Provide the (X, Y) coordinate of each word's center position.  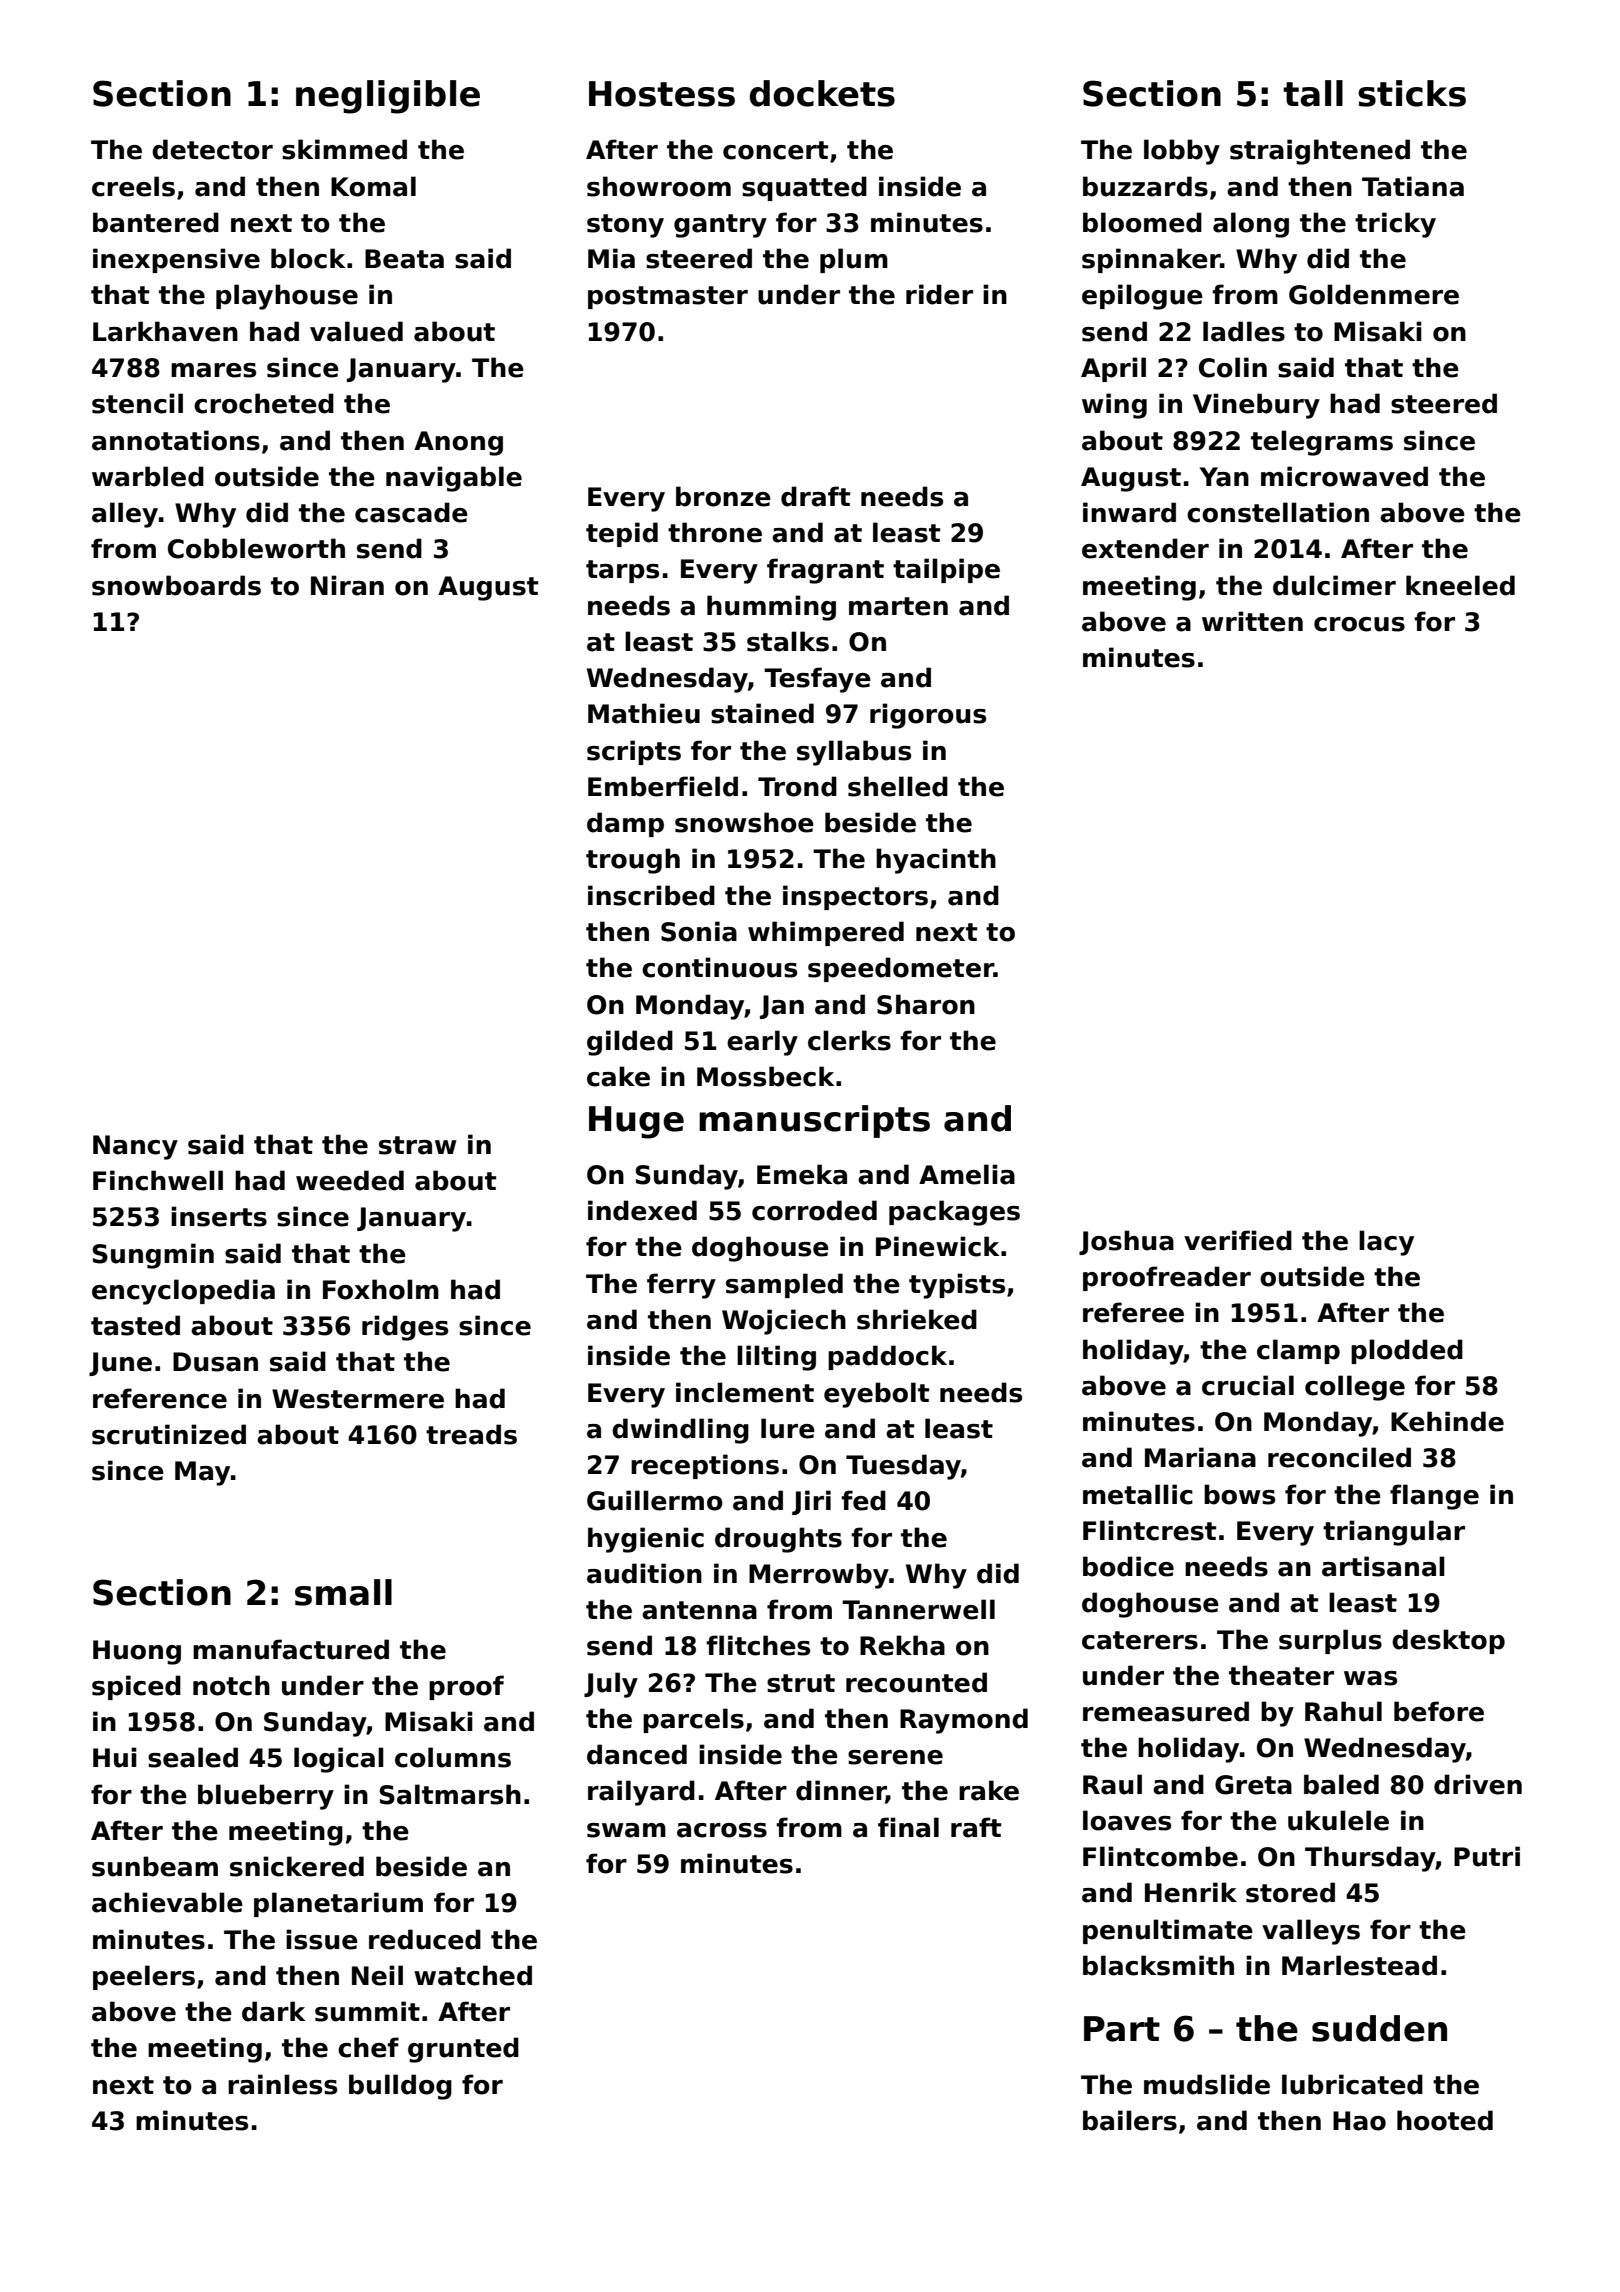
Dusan (215, 1362)
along (1251, 225)
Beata (404, 259)
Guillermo (655, 1500)
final (908, 1827)
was (1370, 1678)
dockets (822, 93)
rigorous (928, 716)
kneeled (1460, 585)
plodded (1407, 1351)
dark (273, 2011)
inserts (219, 1216)
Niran (347, 585)
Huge (636, 1122)
